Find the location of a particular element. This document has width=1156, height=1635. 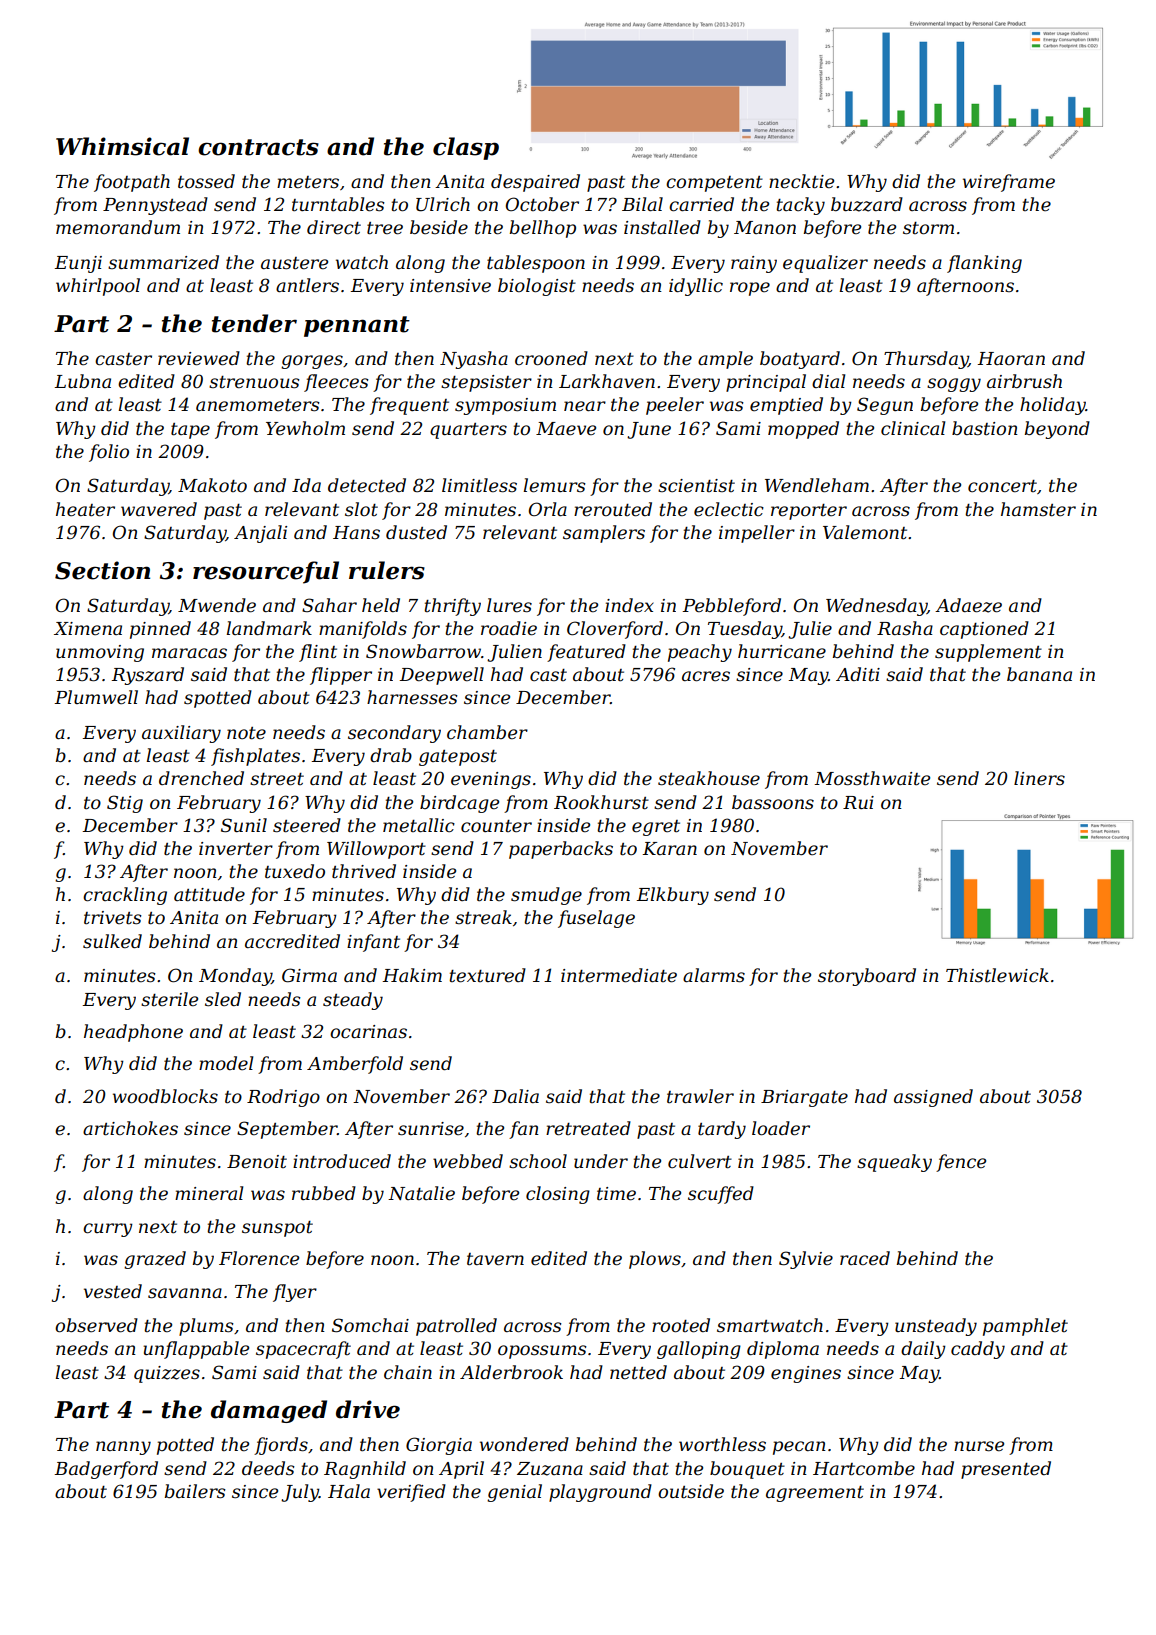

nanny is located at coordinates (123, 1448).
